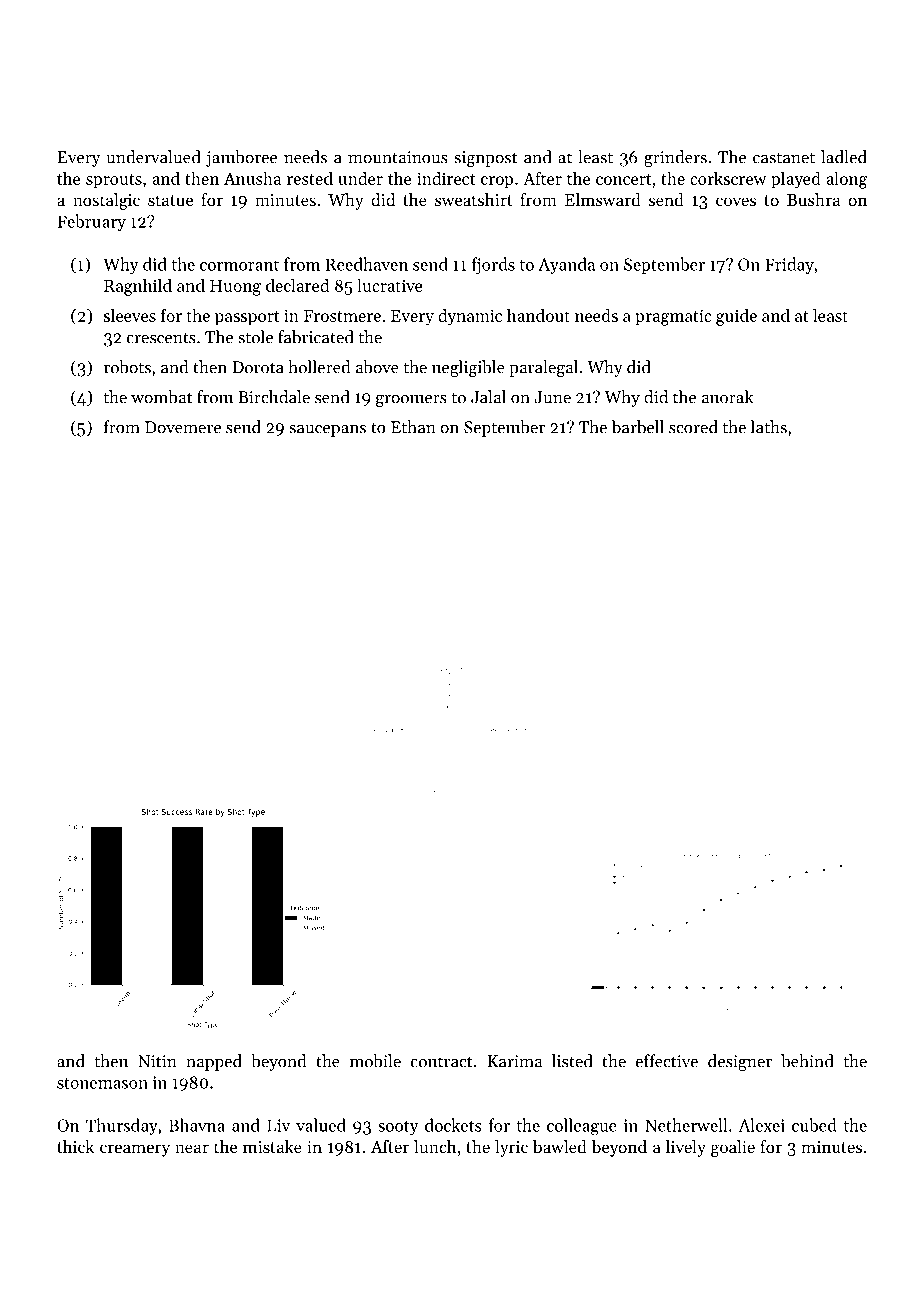  Describe the element at coordinates (183, 427) in the screenshot. I see `Dovemere` at that location.
